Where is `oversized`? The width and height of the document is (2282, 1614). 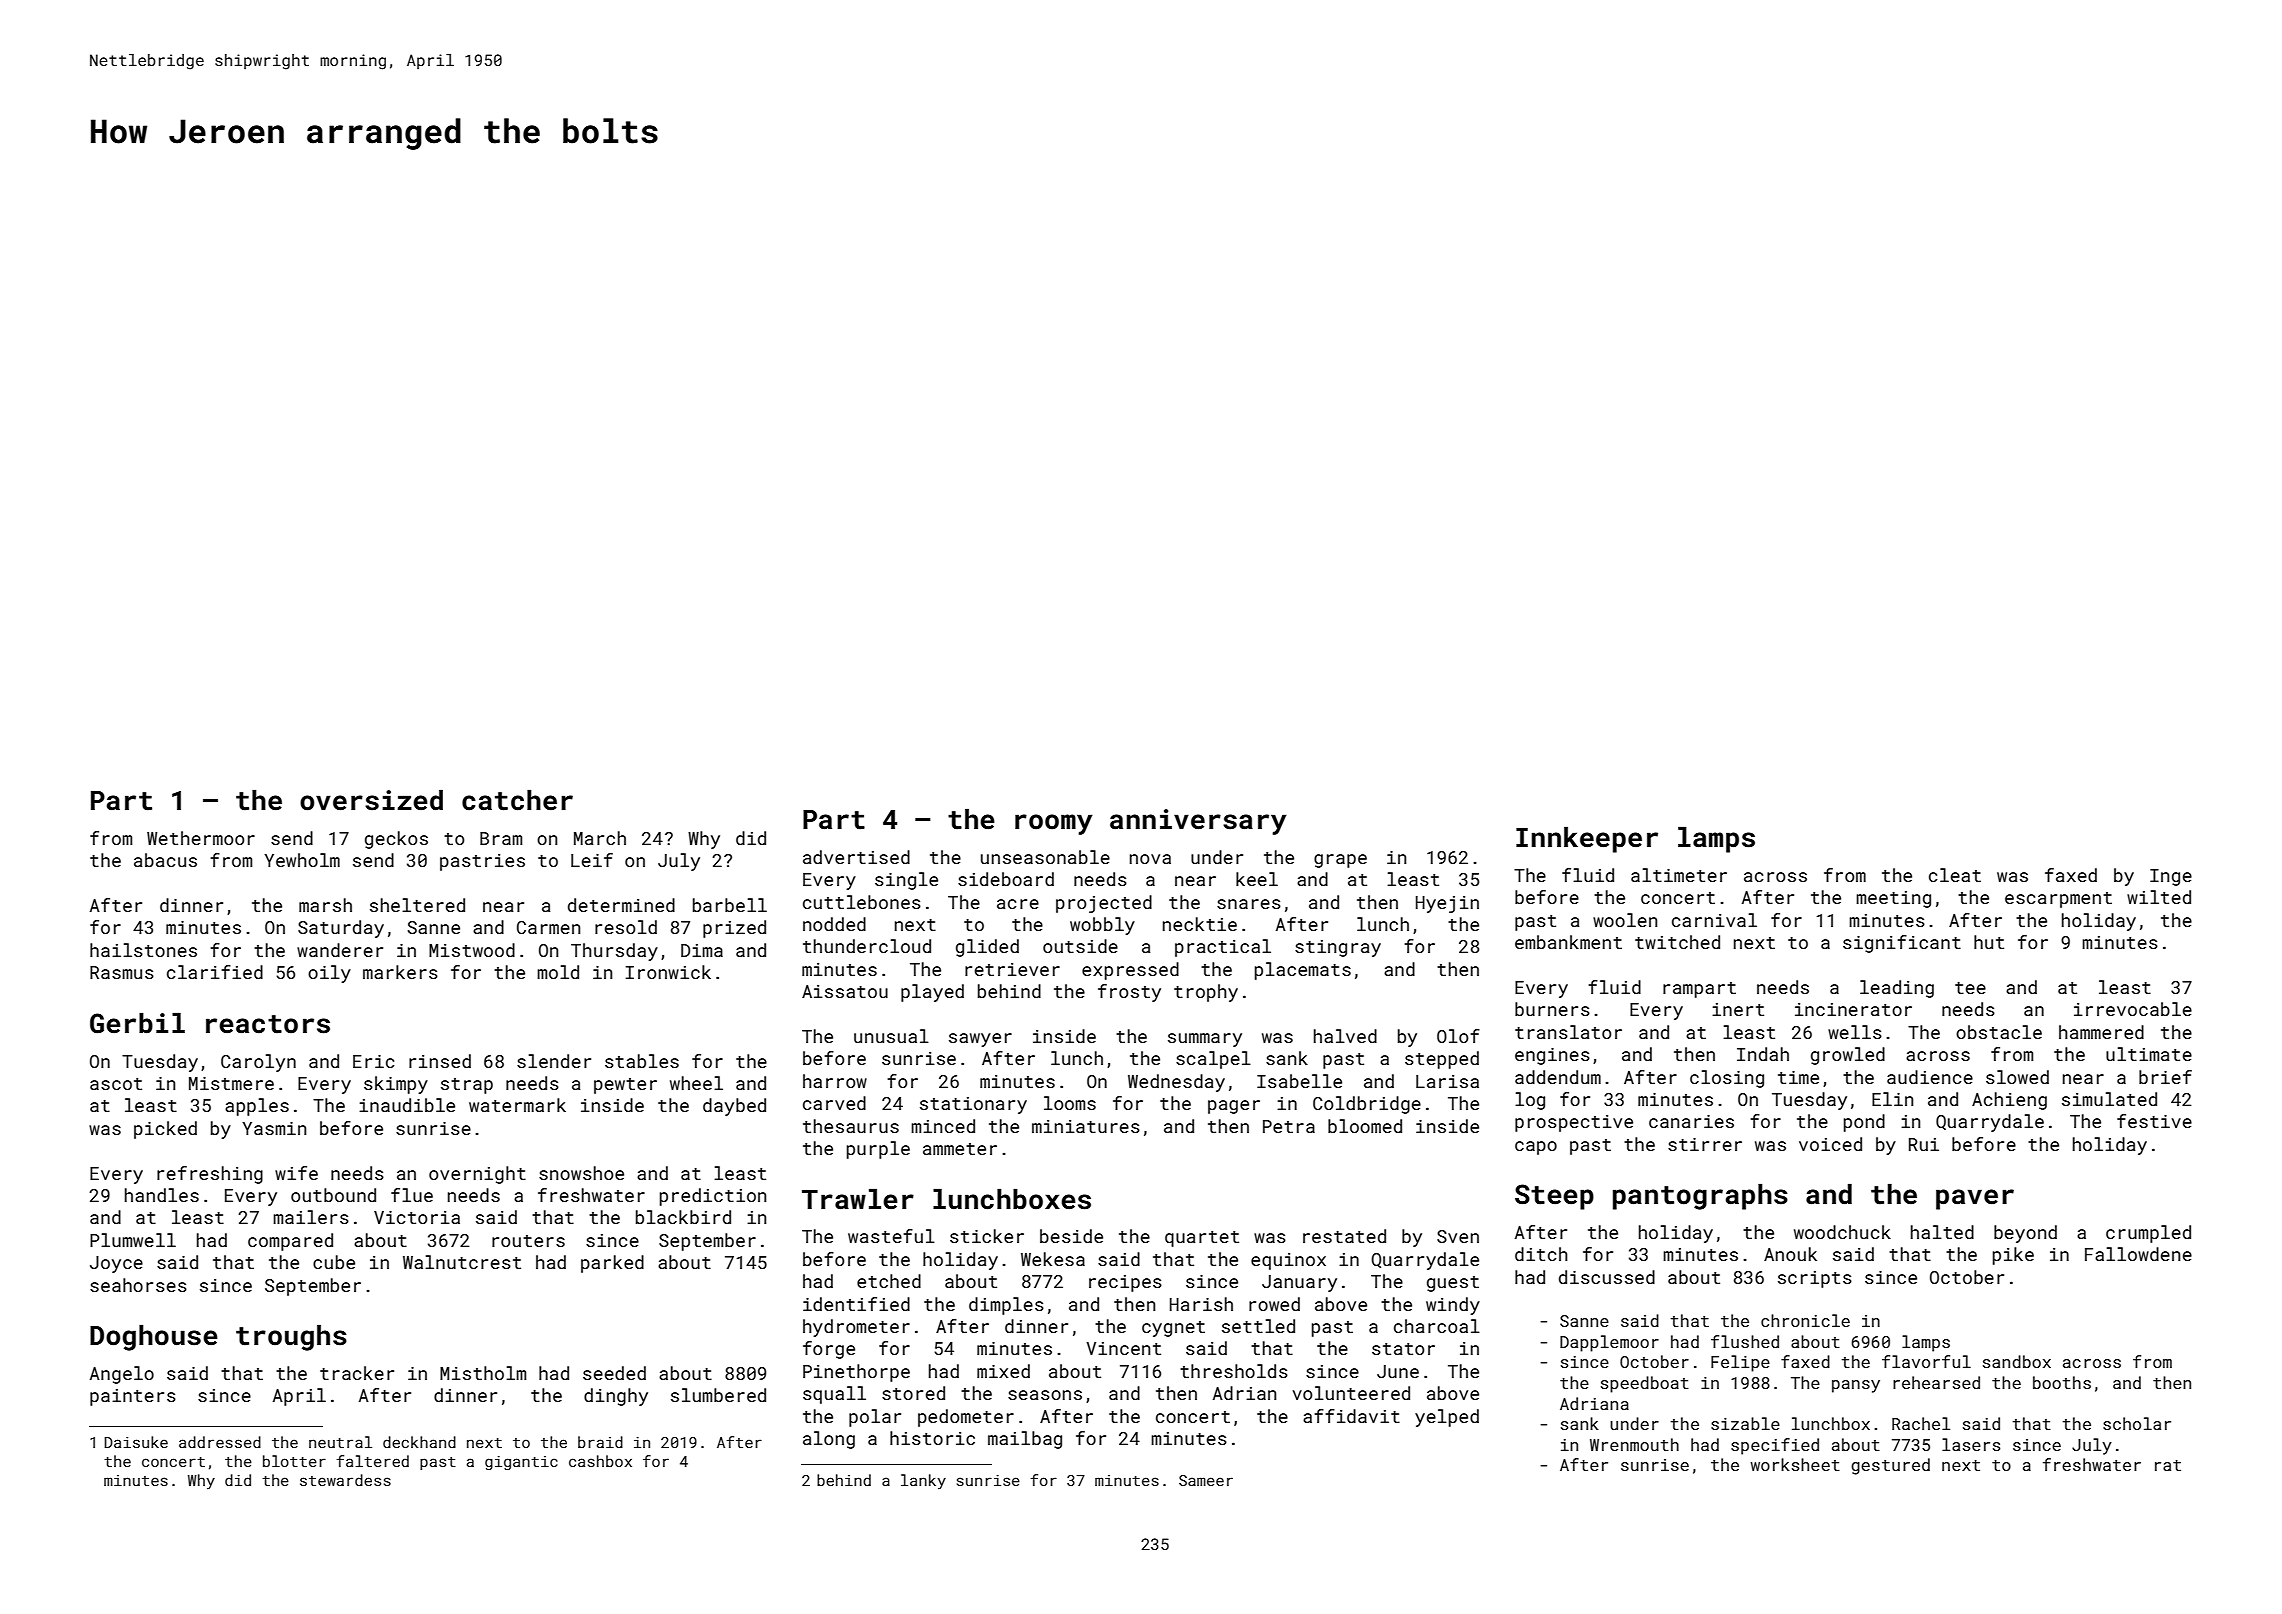 oversized is located at coordinates (371, 800).
